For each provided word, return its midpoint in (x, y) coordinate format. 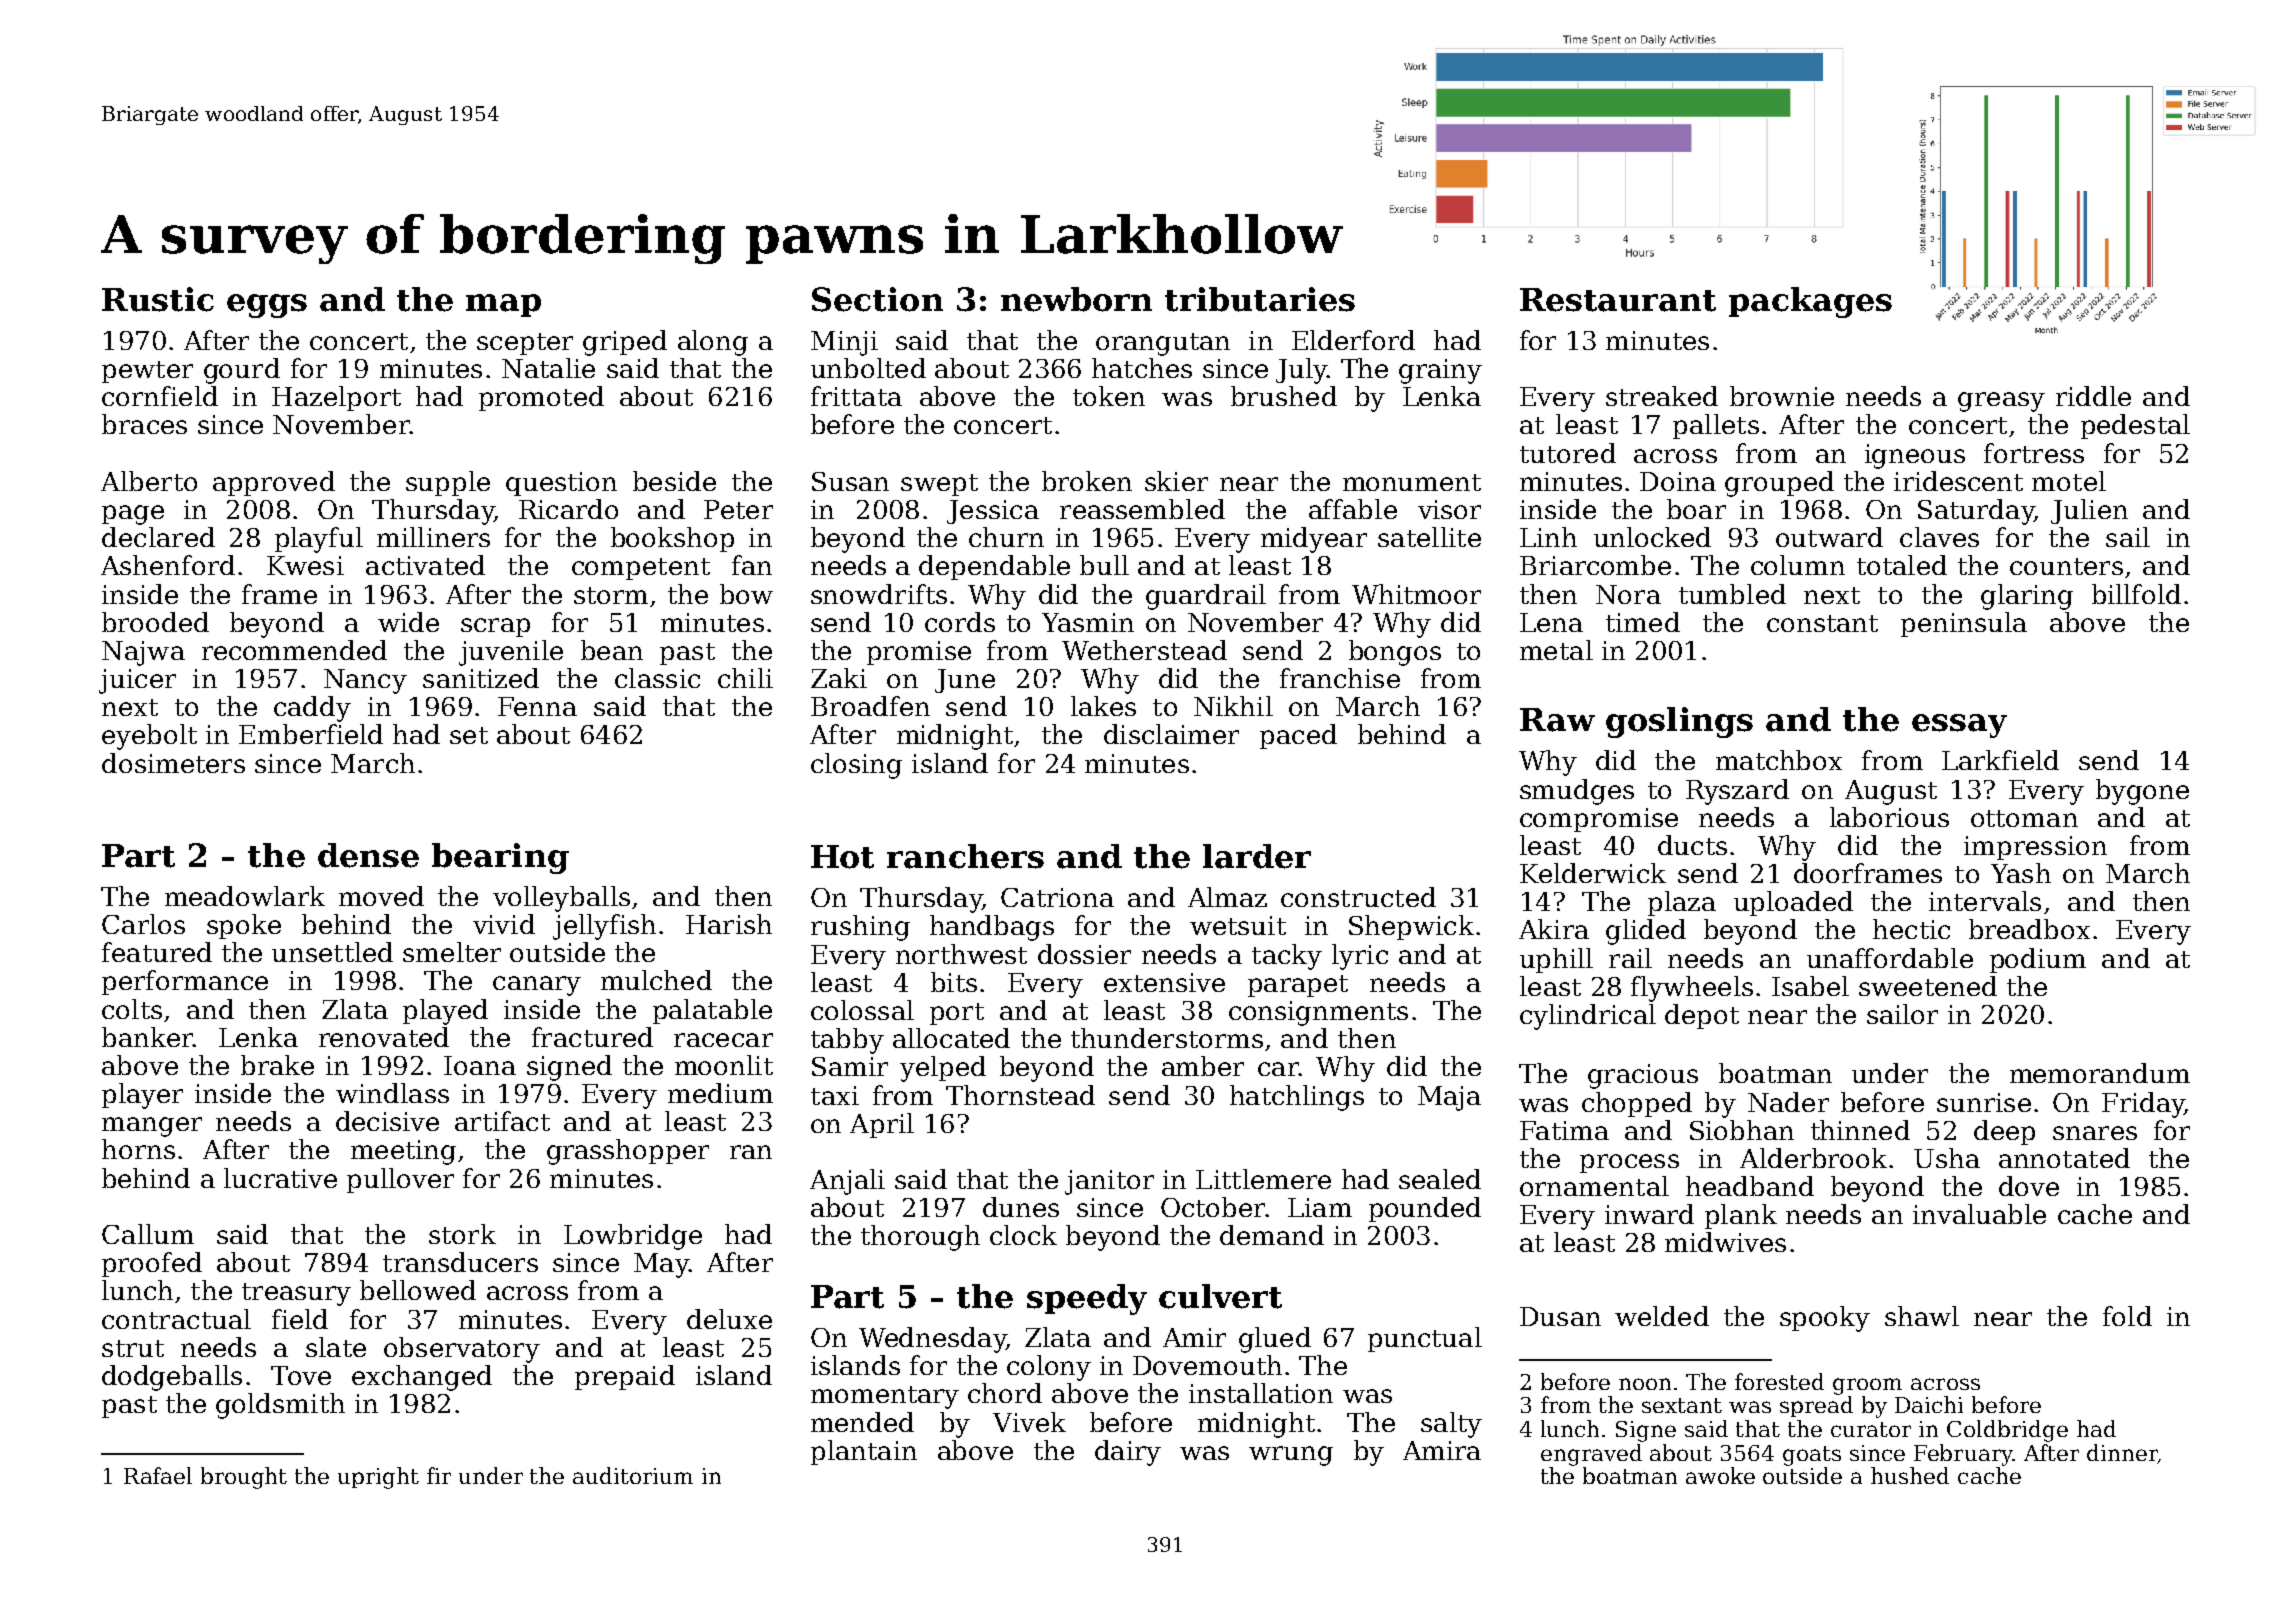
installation (1261, 1393)
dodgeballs (172, 1378)
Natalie (548, 368)
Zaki (839, 678)
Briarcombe (1595, 565)
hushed (1910, 1475)
